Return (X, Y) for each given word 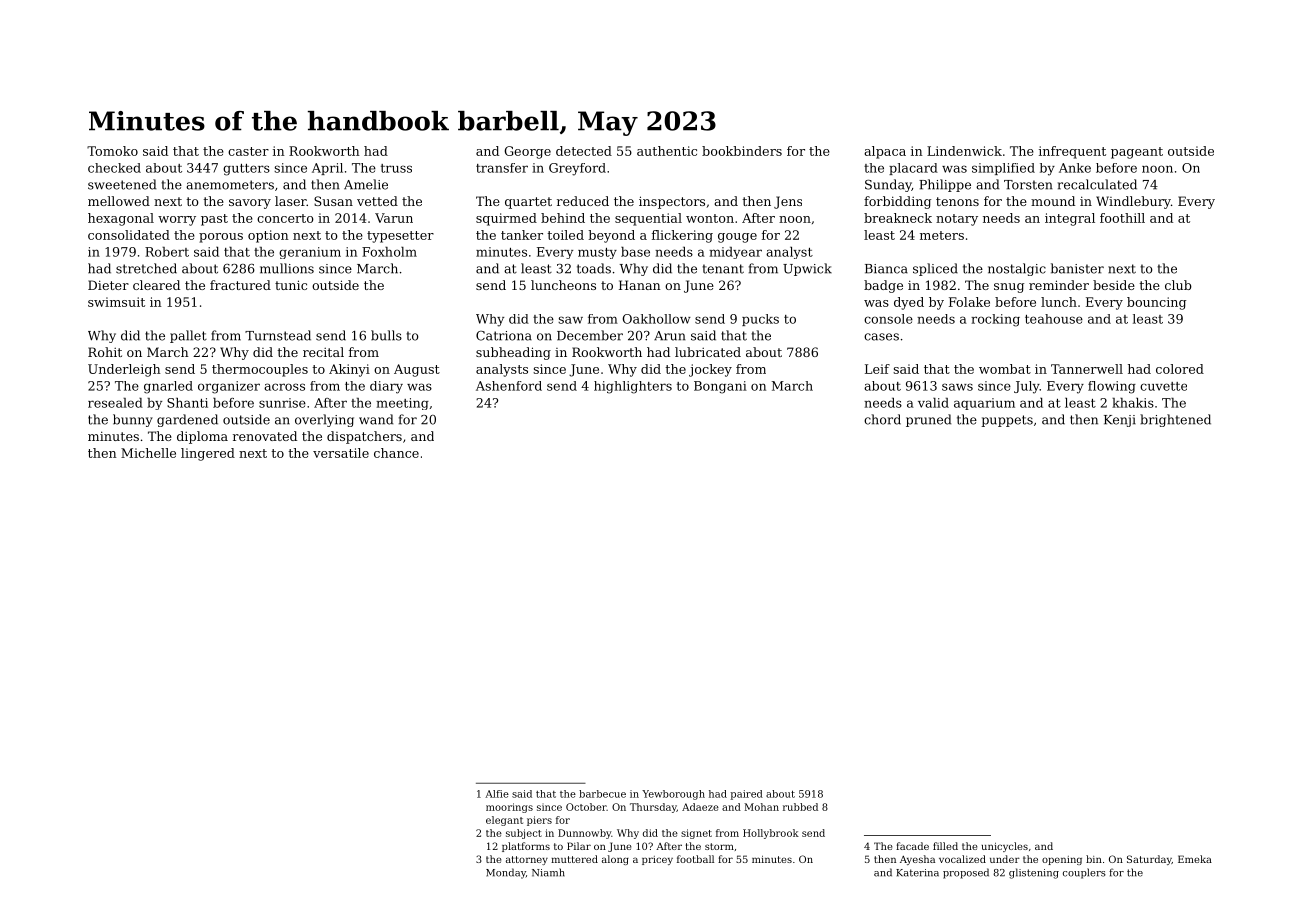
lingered (208, 454)
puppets (1007, 421)
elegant (504, 821)
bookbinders (742, 151)
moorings (509, 808)
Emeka (1195, 859)
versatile (341, 453)
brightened (1175, 420)
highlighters (633, 387)
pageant (1137, 153)
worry (177, 221)
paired (747, 795)
